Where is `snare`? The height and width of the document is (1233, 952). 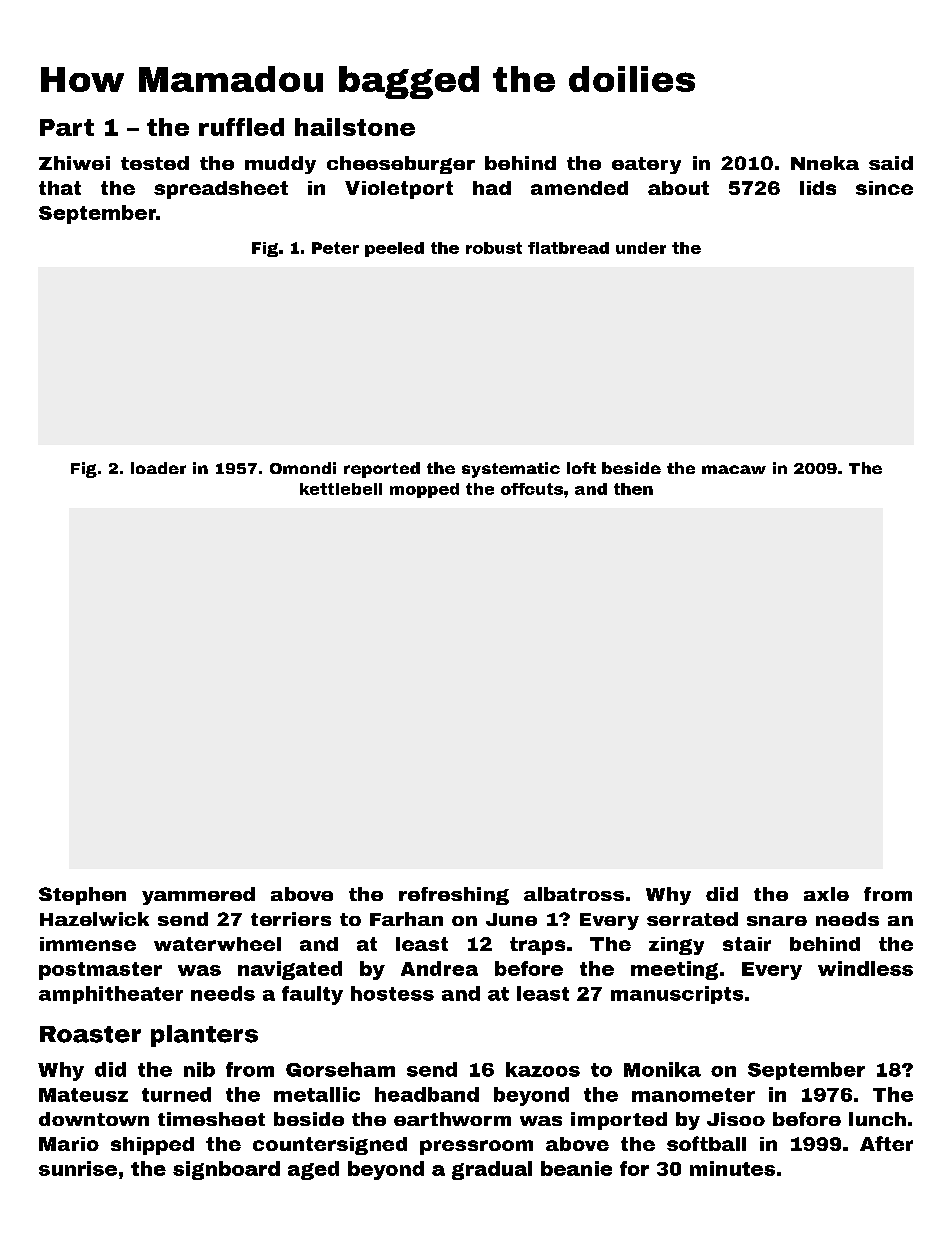
snare is located at coordinates (777, 921).
